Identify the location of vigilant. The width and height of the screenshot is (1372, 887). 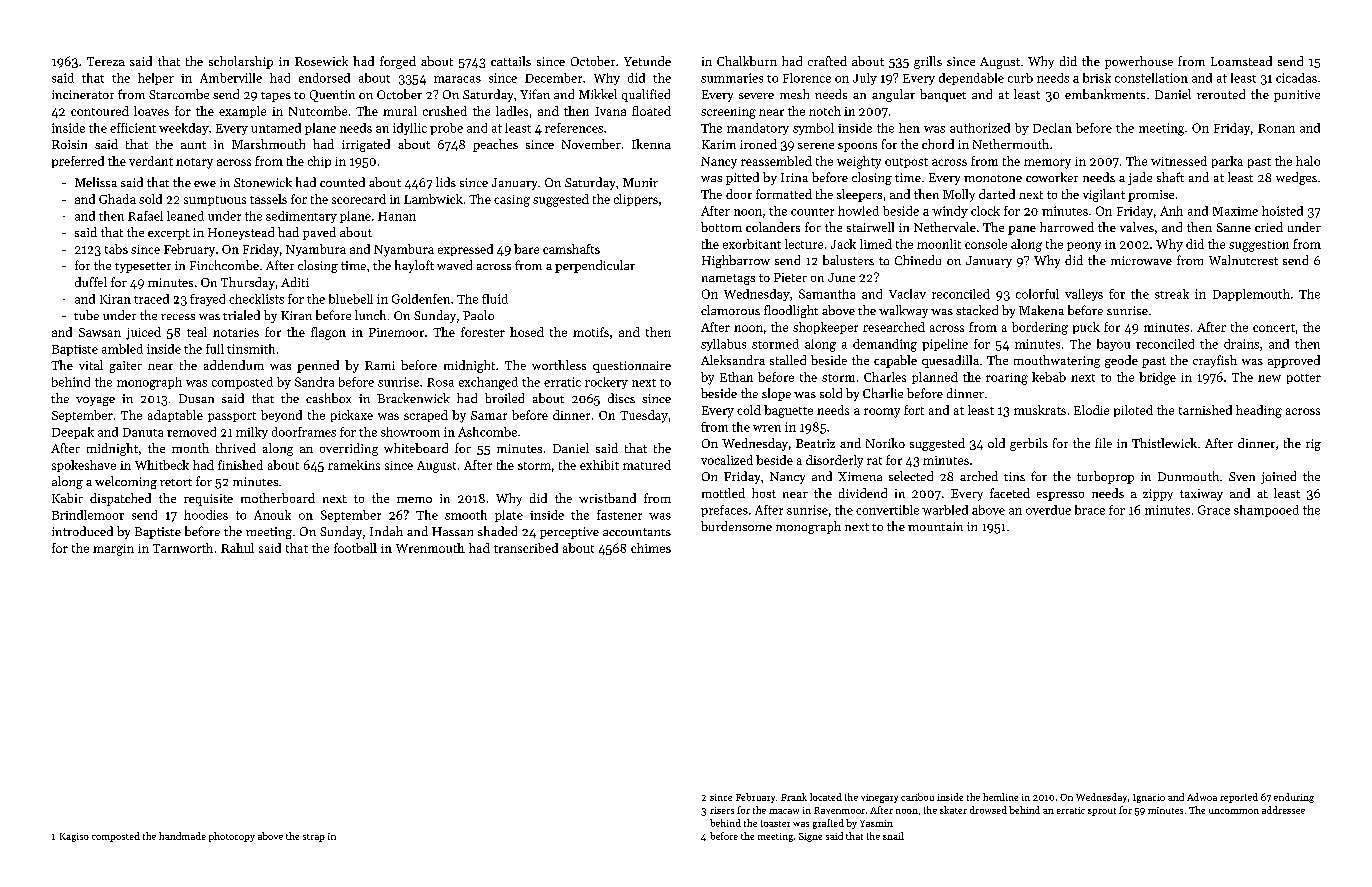
(1104, 195).
